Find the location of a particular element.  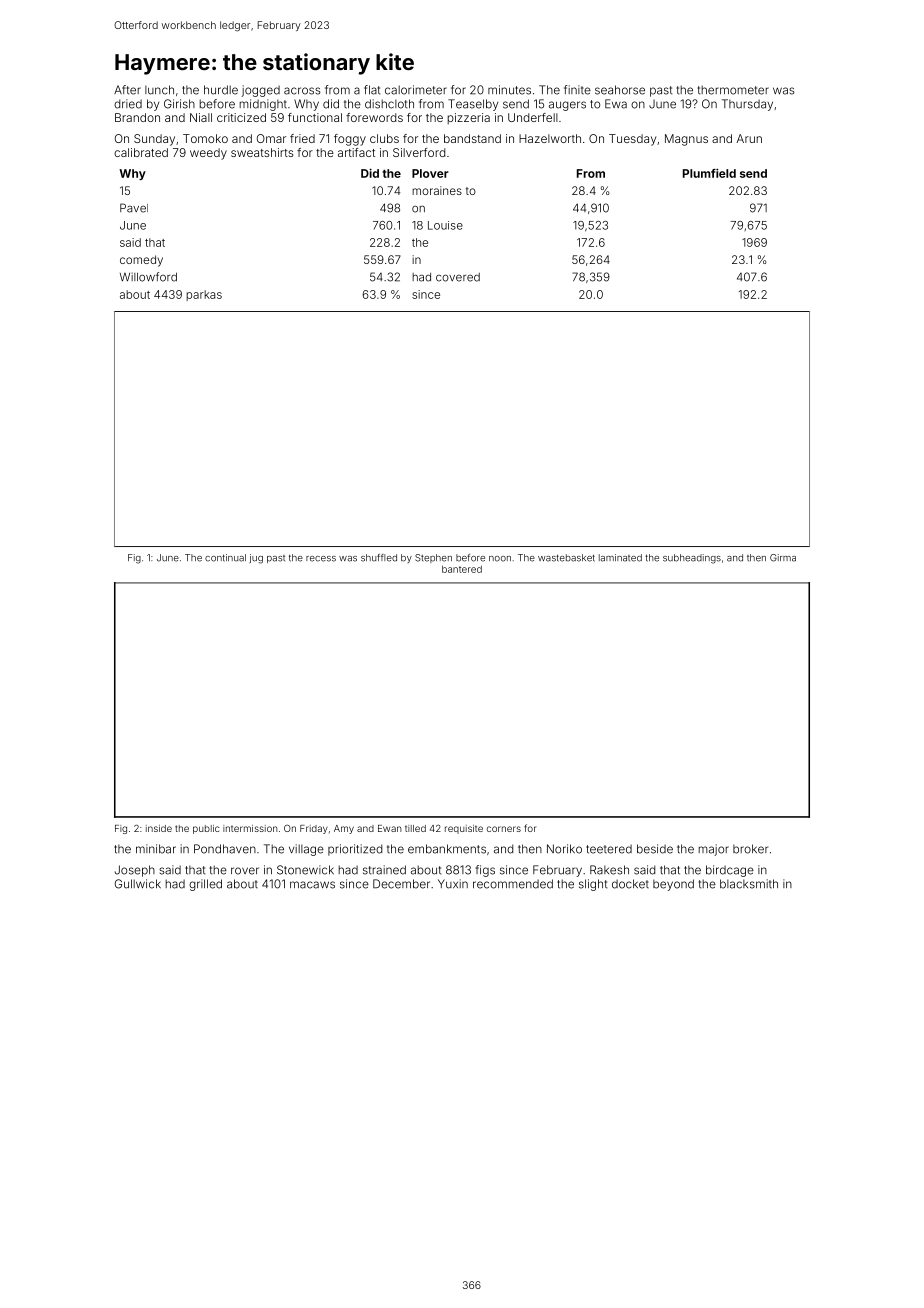

noon is located at coordinates (500, 559).
